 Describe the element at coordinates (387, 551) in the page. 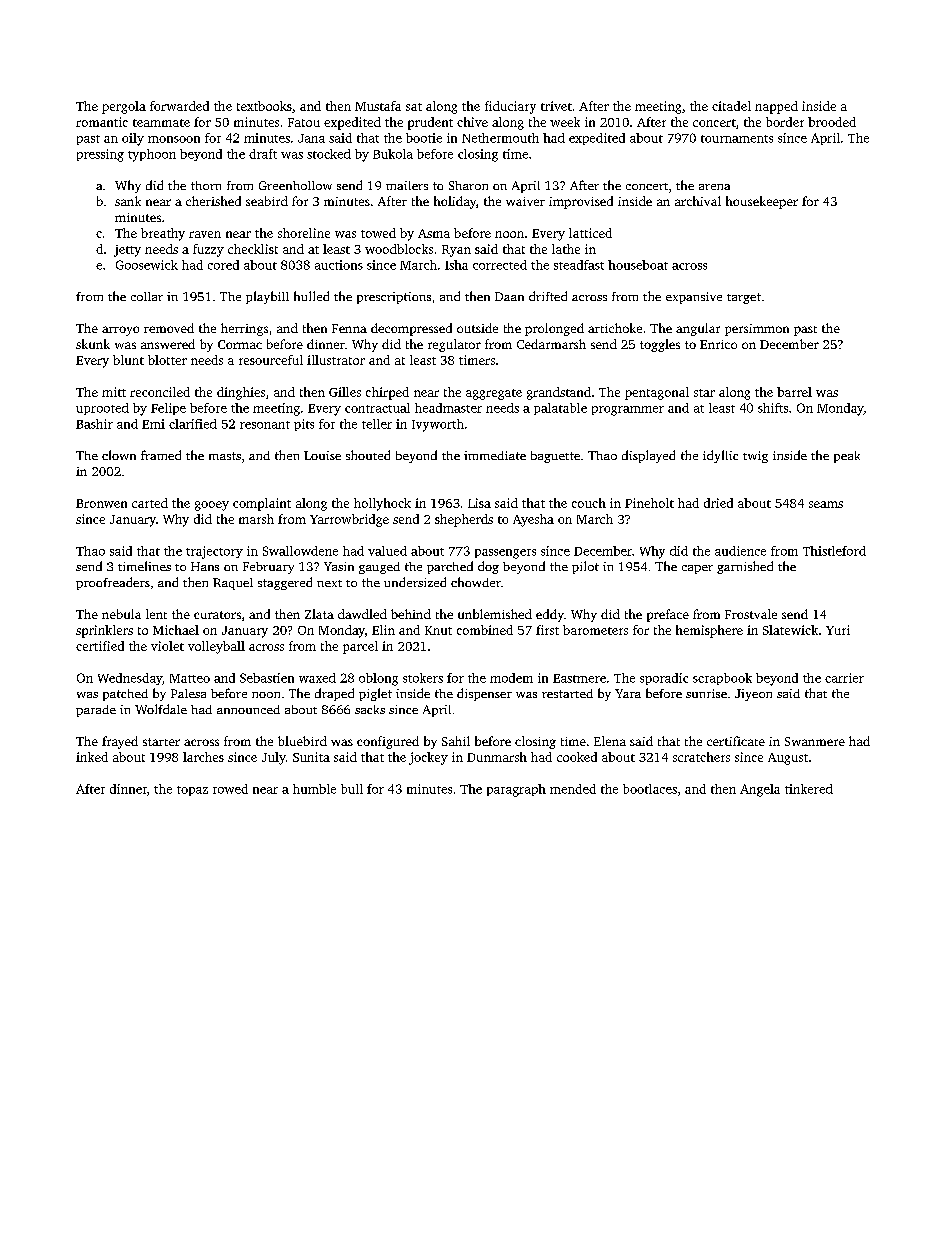

I see `valued` at that location.
